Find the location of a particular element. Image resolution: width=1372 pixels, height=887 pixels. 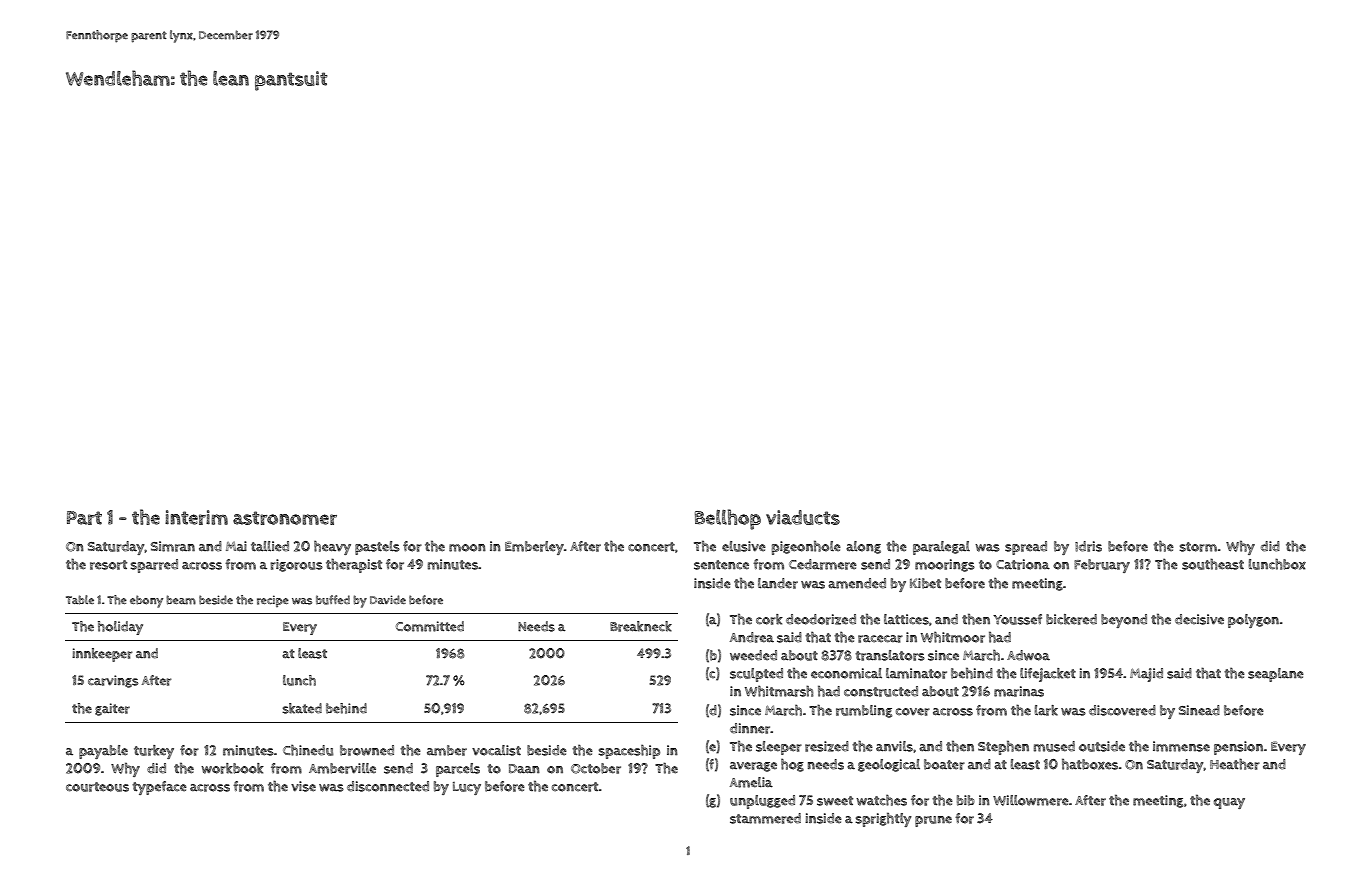

weeded is located at coordinates (753, 655).
